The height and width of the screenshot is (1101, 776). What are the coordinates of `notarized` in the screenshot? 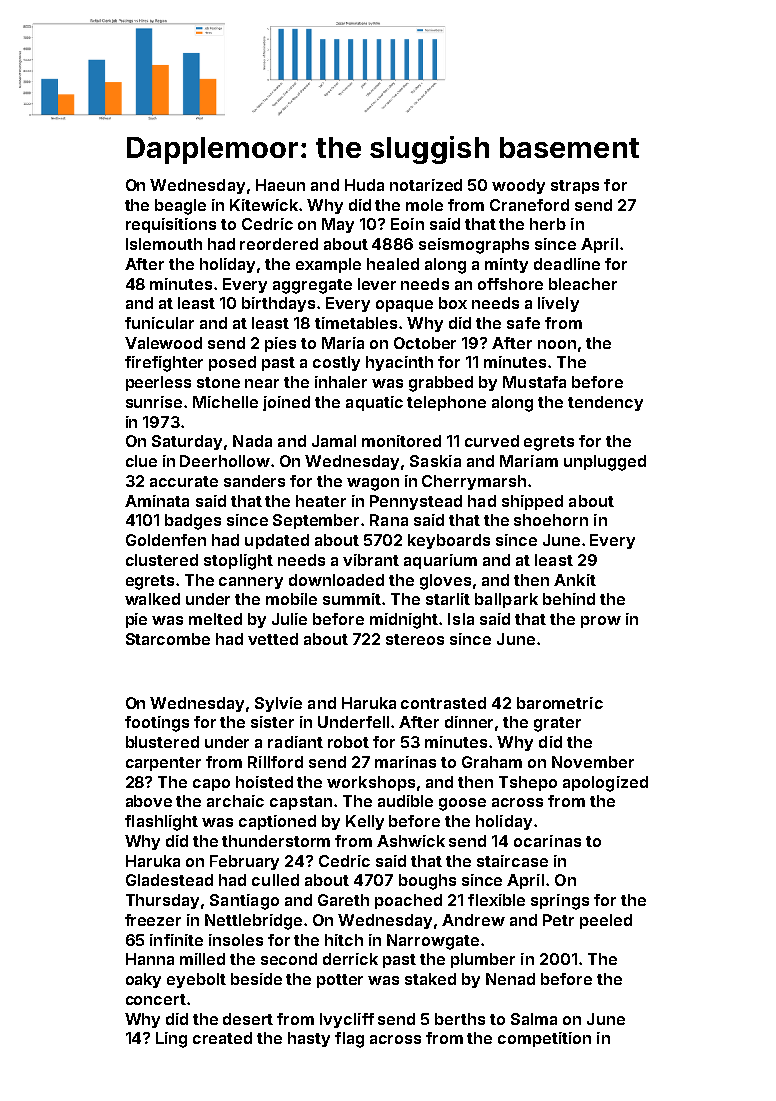 It's located at (426, 185).
